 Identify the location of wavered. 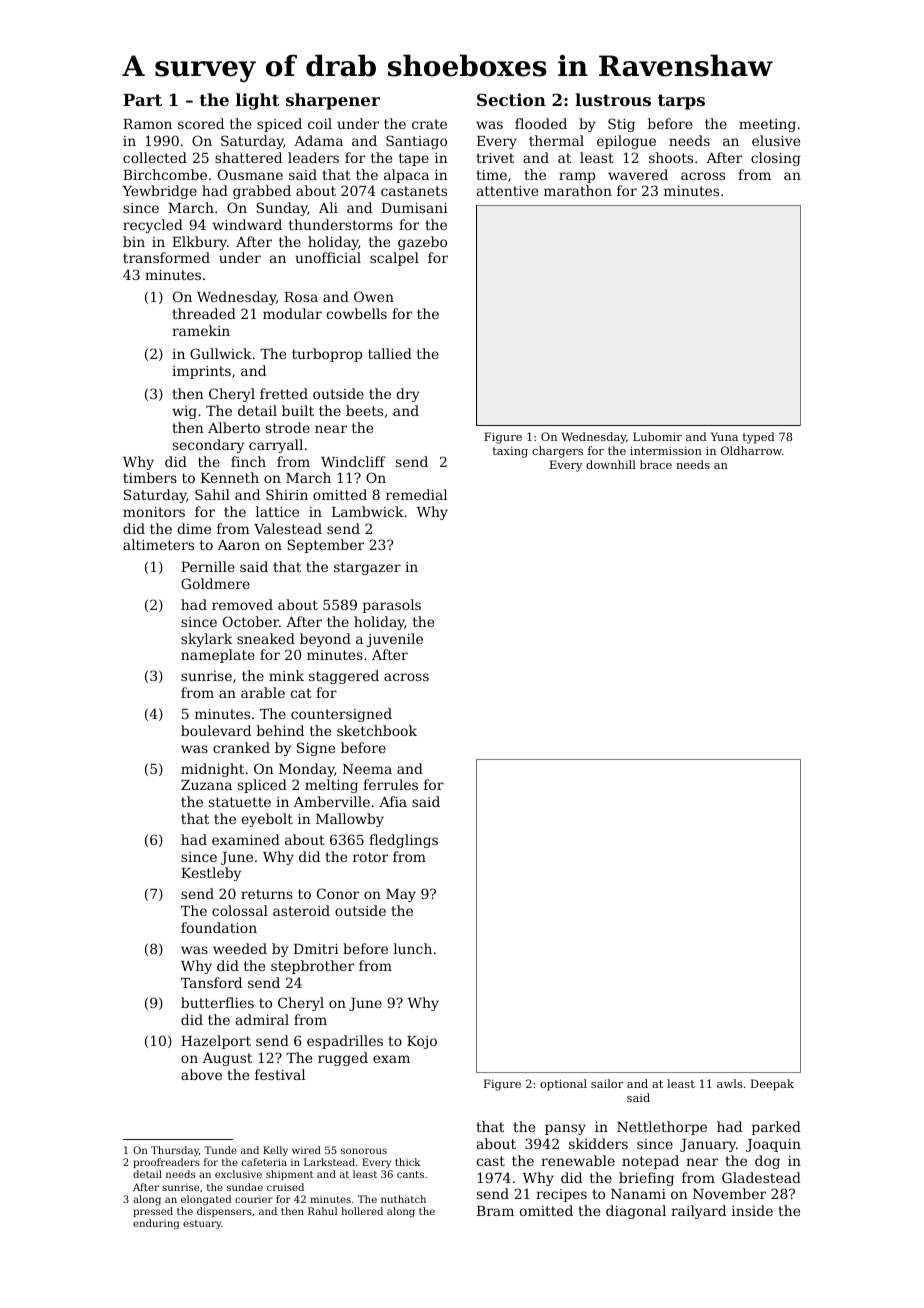
(638, 174).
